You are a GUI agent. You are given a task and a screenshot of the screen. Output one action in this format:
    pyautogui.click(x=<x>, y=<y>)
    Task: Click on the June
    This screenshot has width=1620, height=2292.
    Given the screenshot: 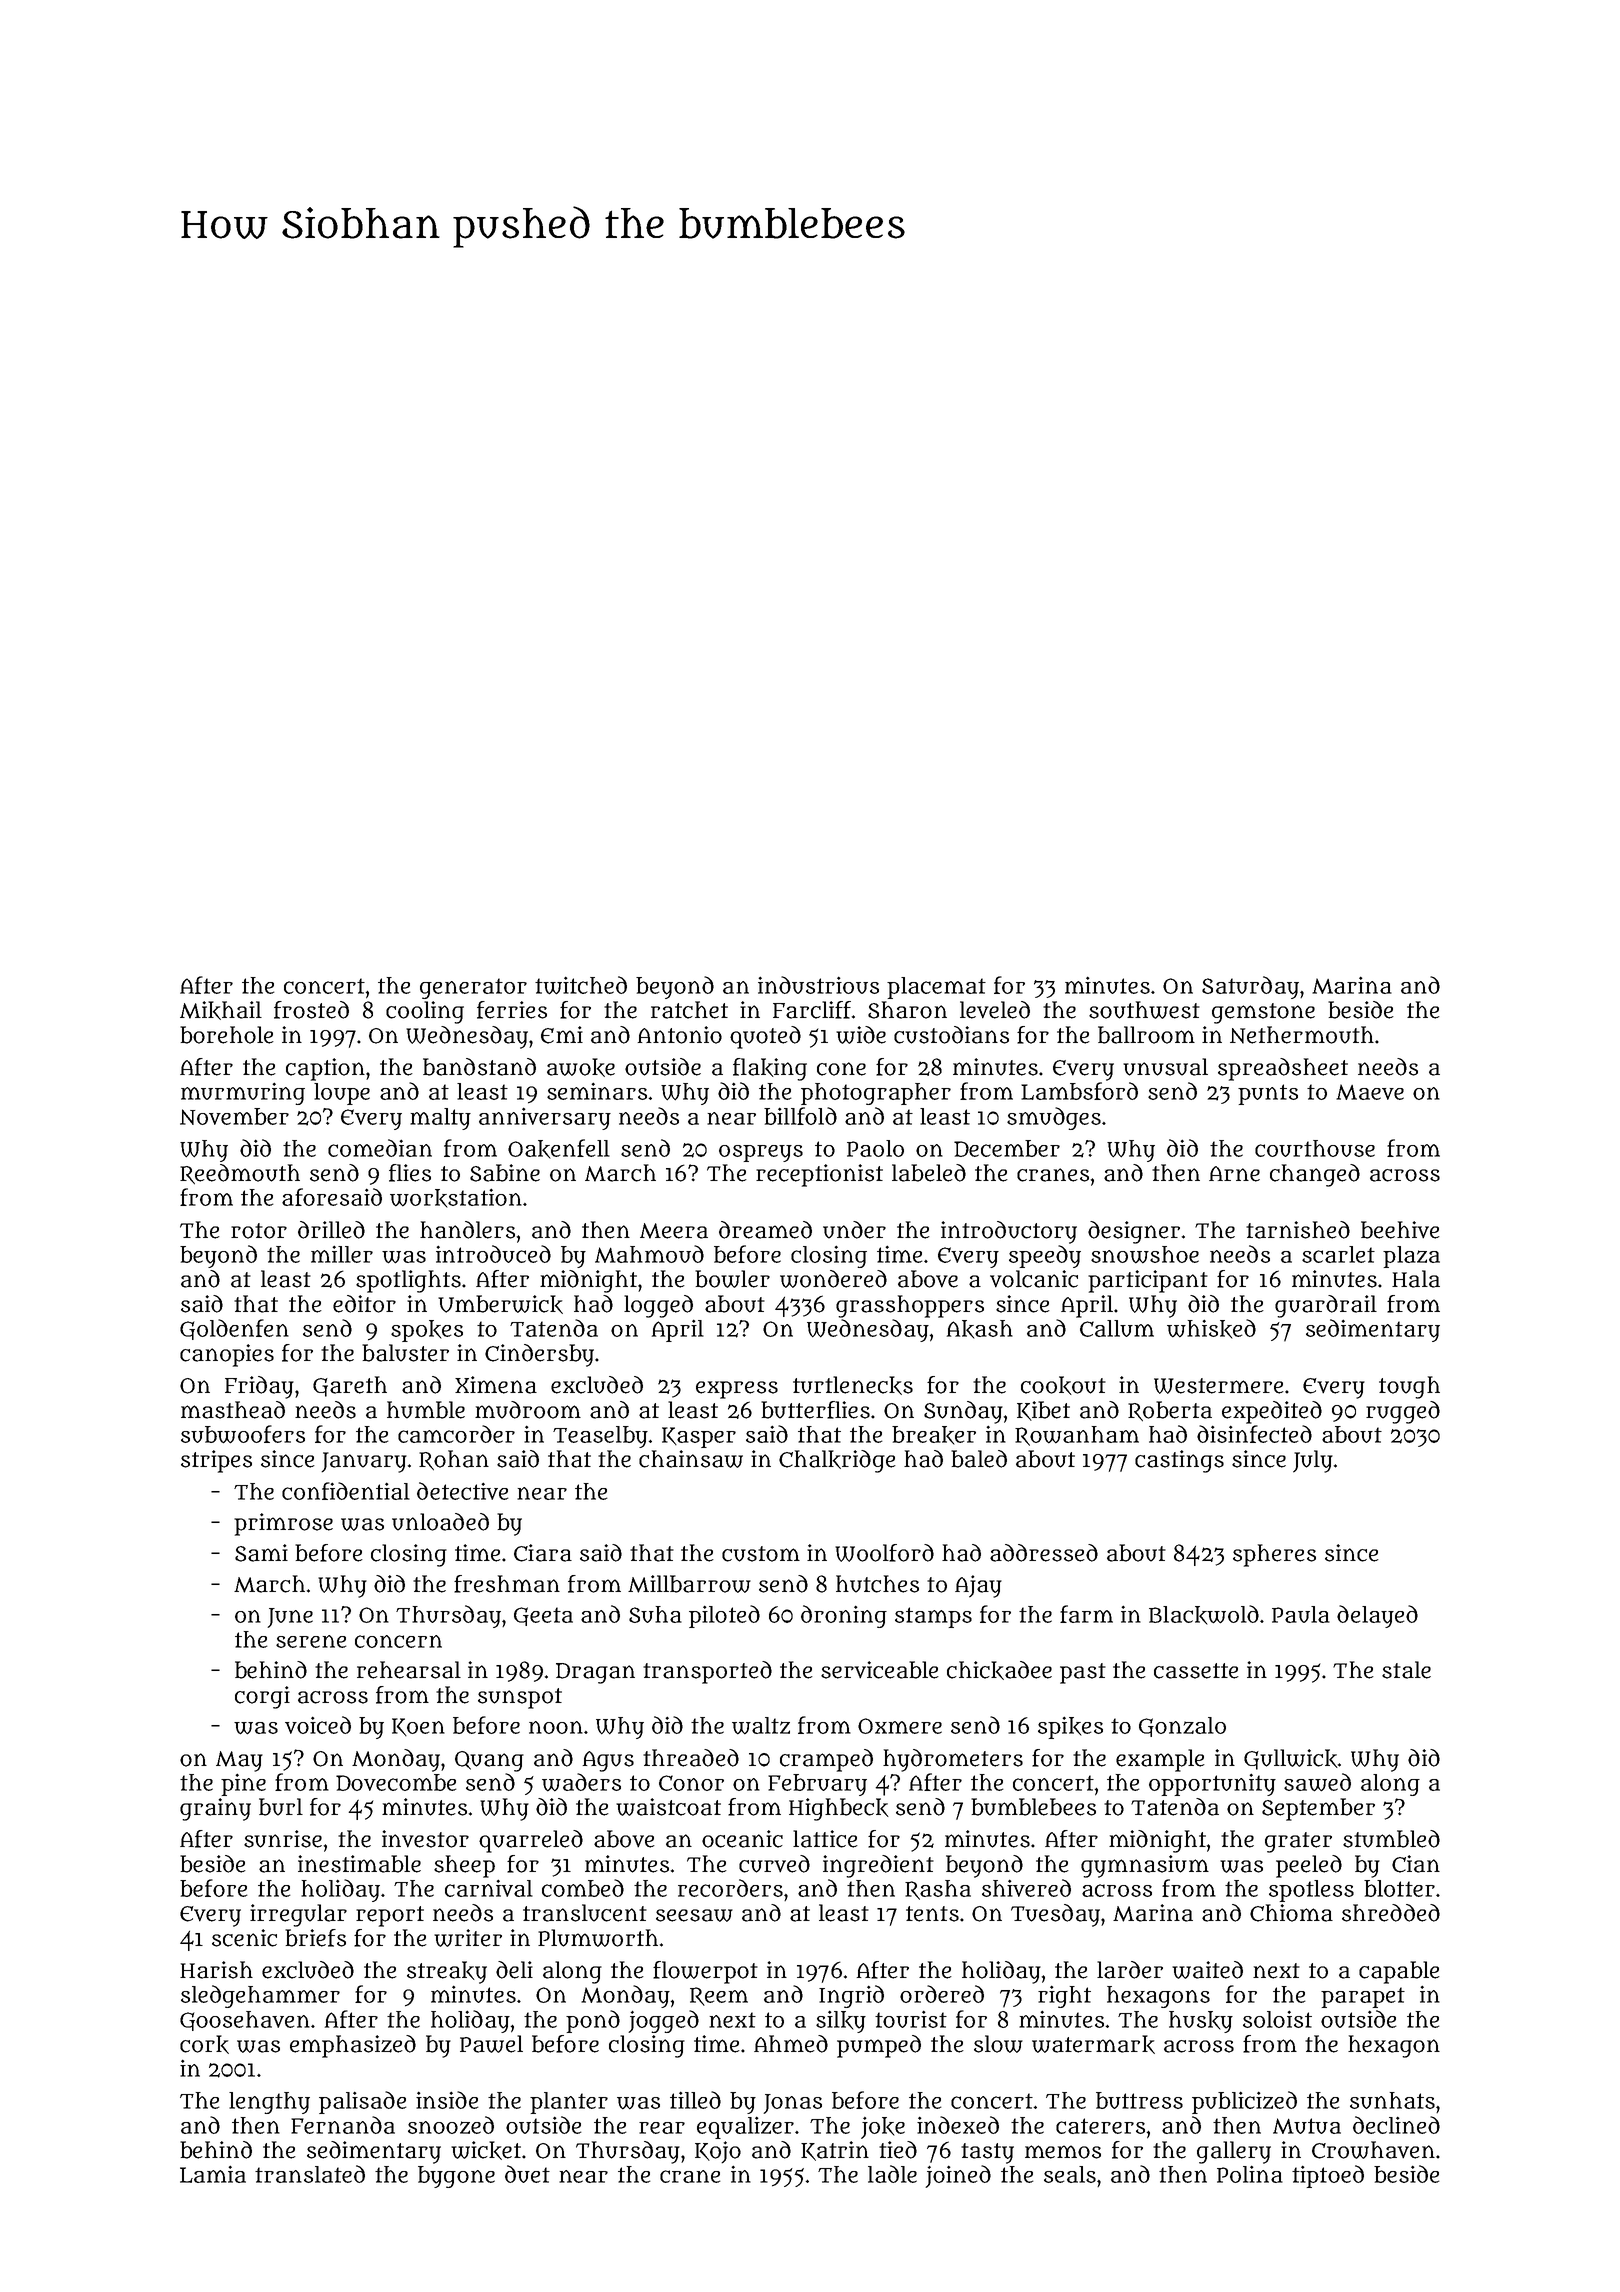 What is the action you would take?
    pyautogui.click(x=290, y=1618)
